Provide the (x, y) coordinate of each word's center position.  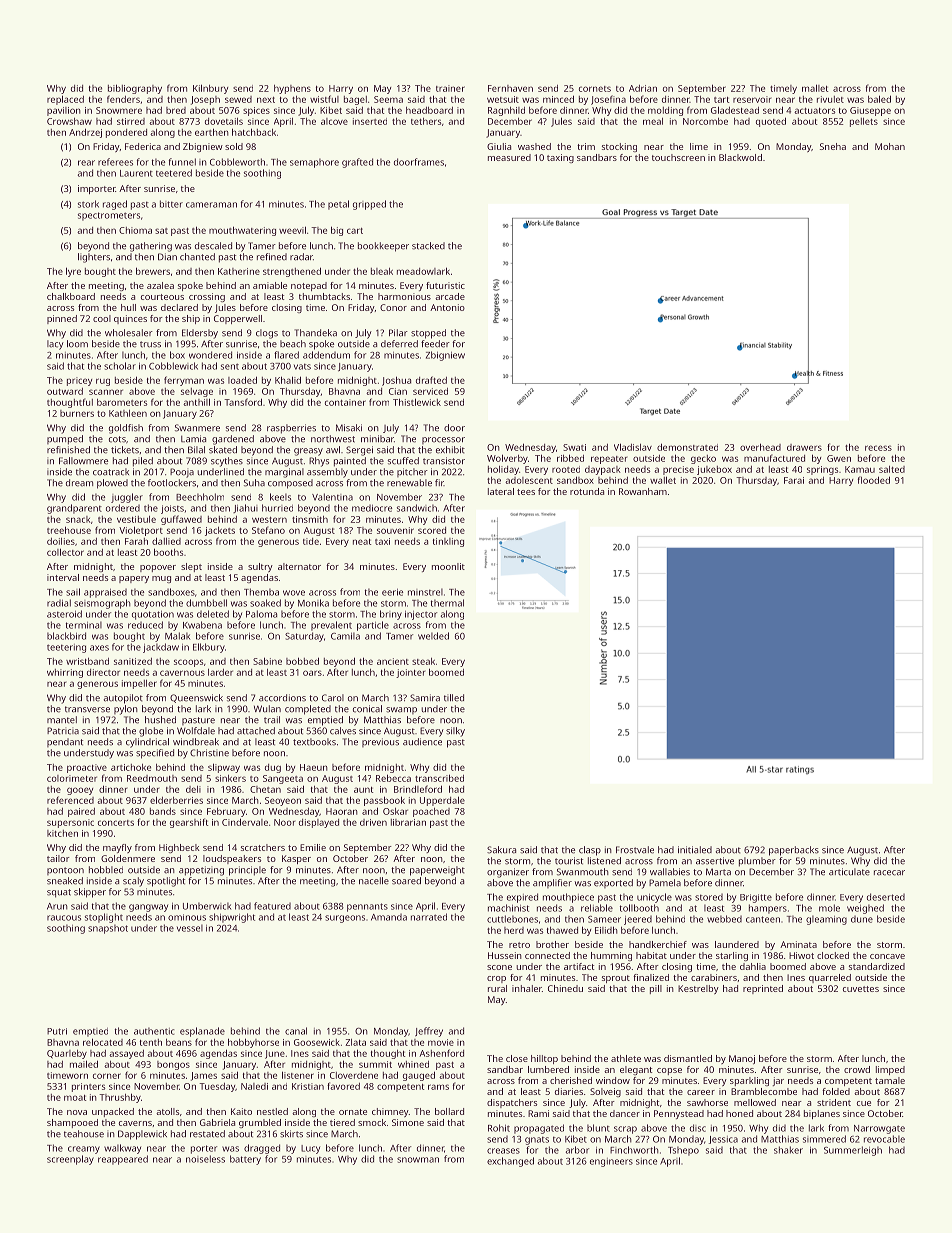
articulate (849, 872)
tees (526, 492)
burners (77, 413)
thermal (447, 603)
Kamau (860, 469)
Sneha (833, 146)
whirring (65, 673)
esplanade (202, 1032)
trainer (450, 88)
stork (88, 204)
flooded (874, 480)
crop (496, 979)
